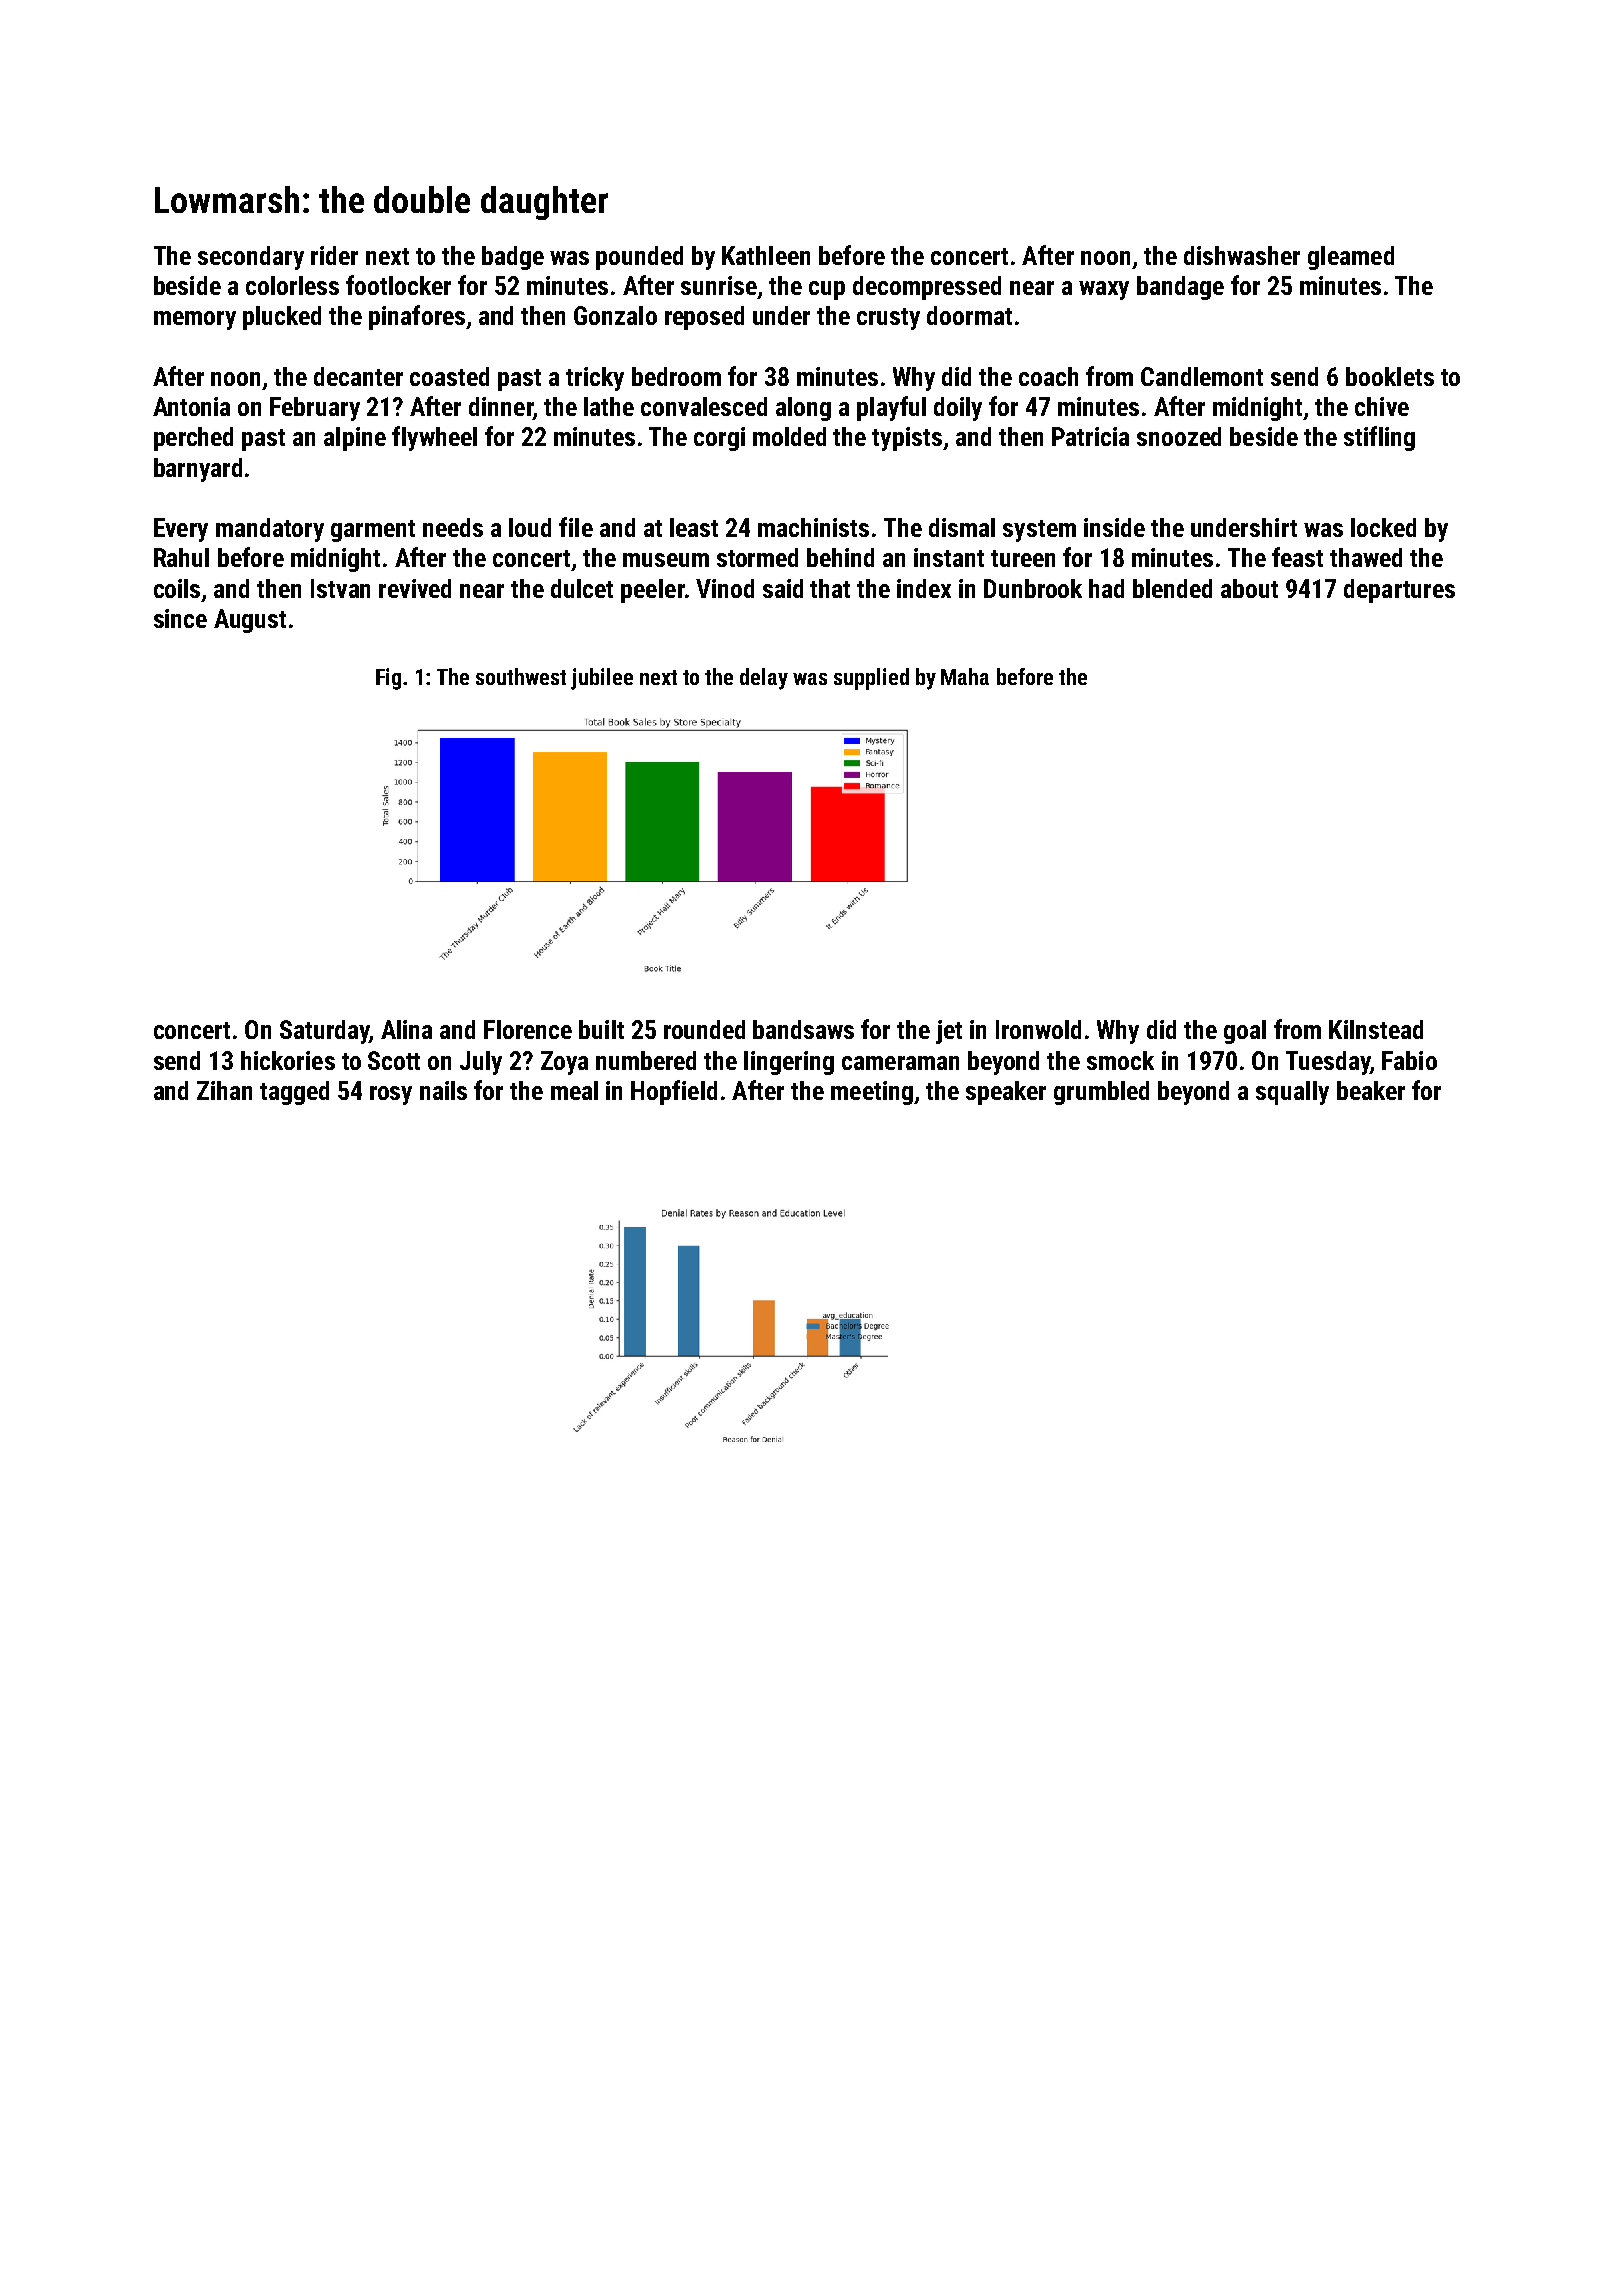  What do you see at coordinates (639, 258) in the document?
I see `pounded` at bounding box center [639, 258].
